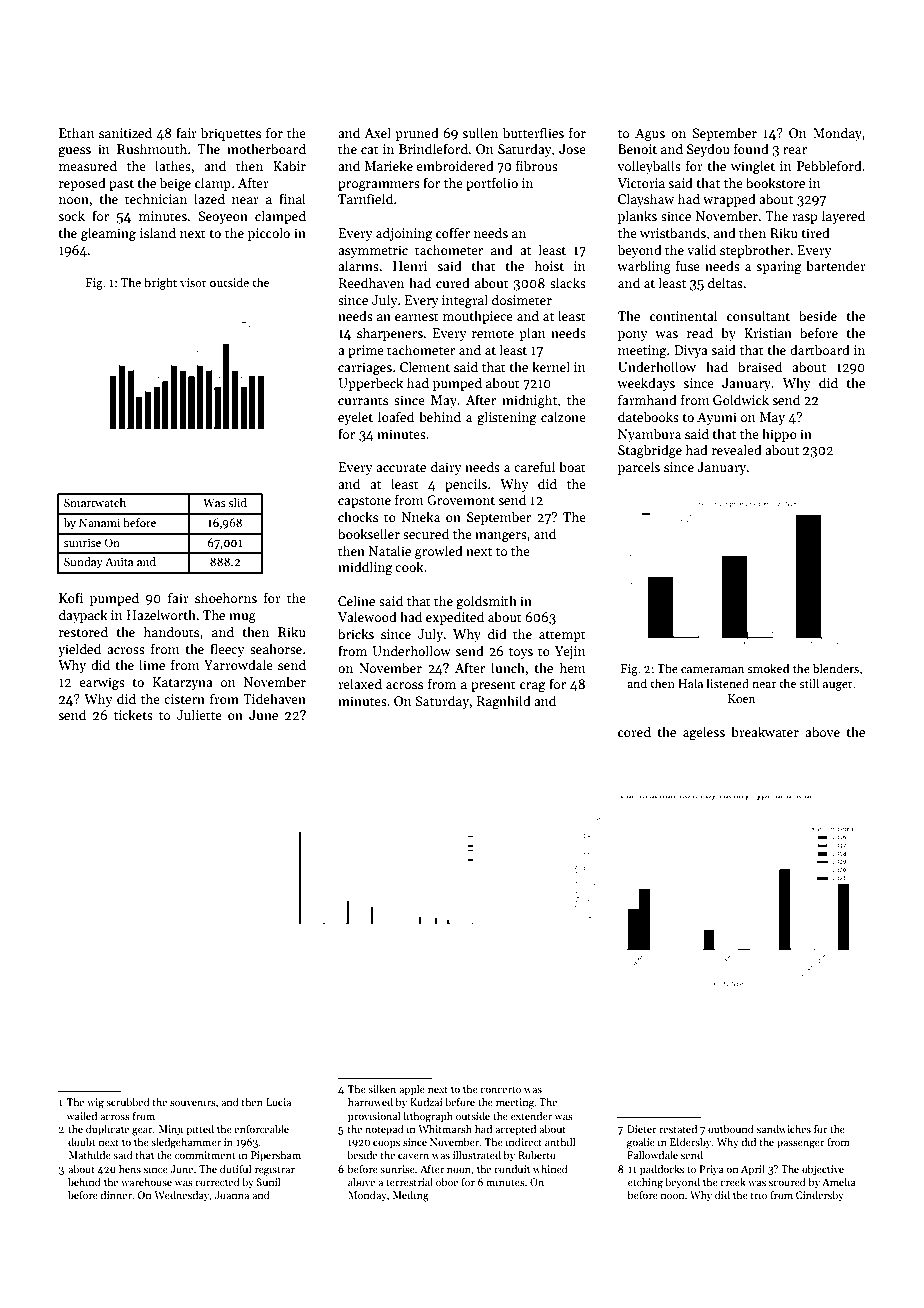 This page has height=1308, width=924. What do you see at coordinates (379, 186) in the page?
I see `programmers` at bounding box center [379, 186].
